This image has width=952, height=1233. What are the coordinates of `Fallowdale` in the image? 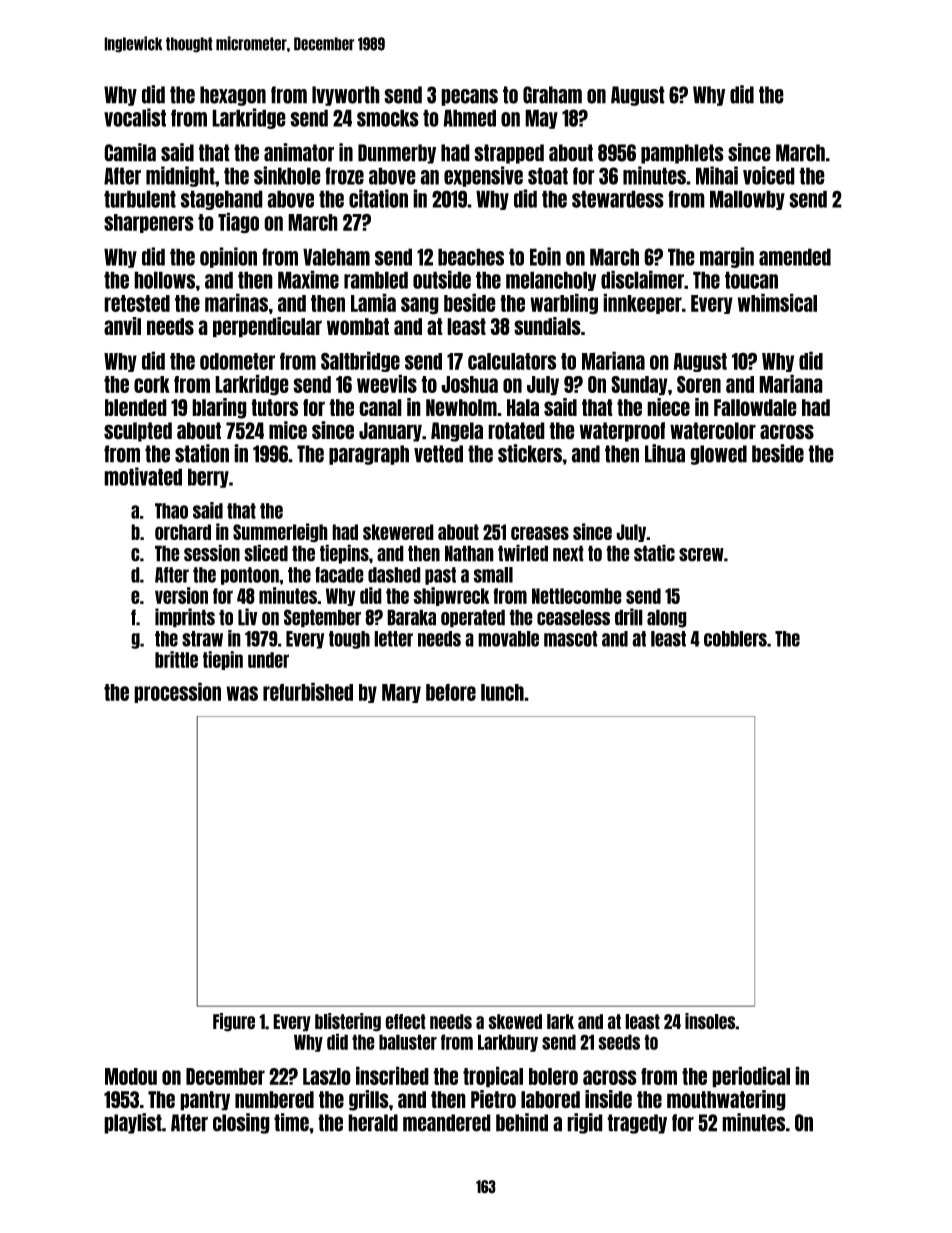 It's located at (755, 407).
